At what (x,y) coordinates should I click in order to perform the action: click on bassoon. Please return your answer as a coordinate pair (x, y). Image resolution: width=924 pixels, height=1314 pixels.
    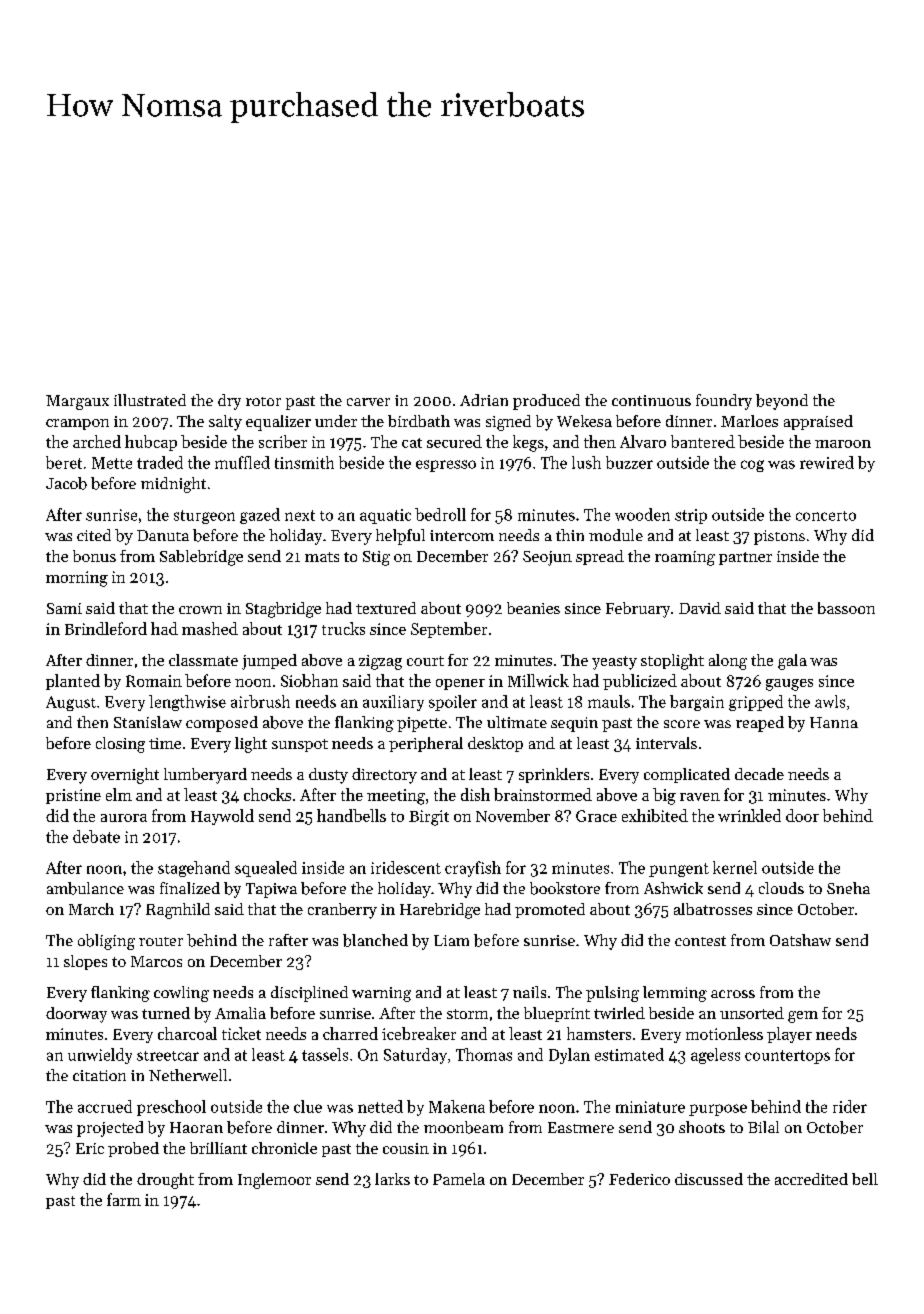
    Looking at the image, I should click on (846, 608).
